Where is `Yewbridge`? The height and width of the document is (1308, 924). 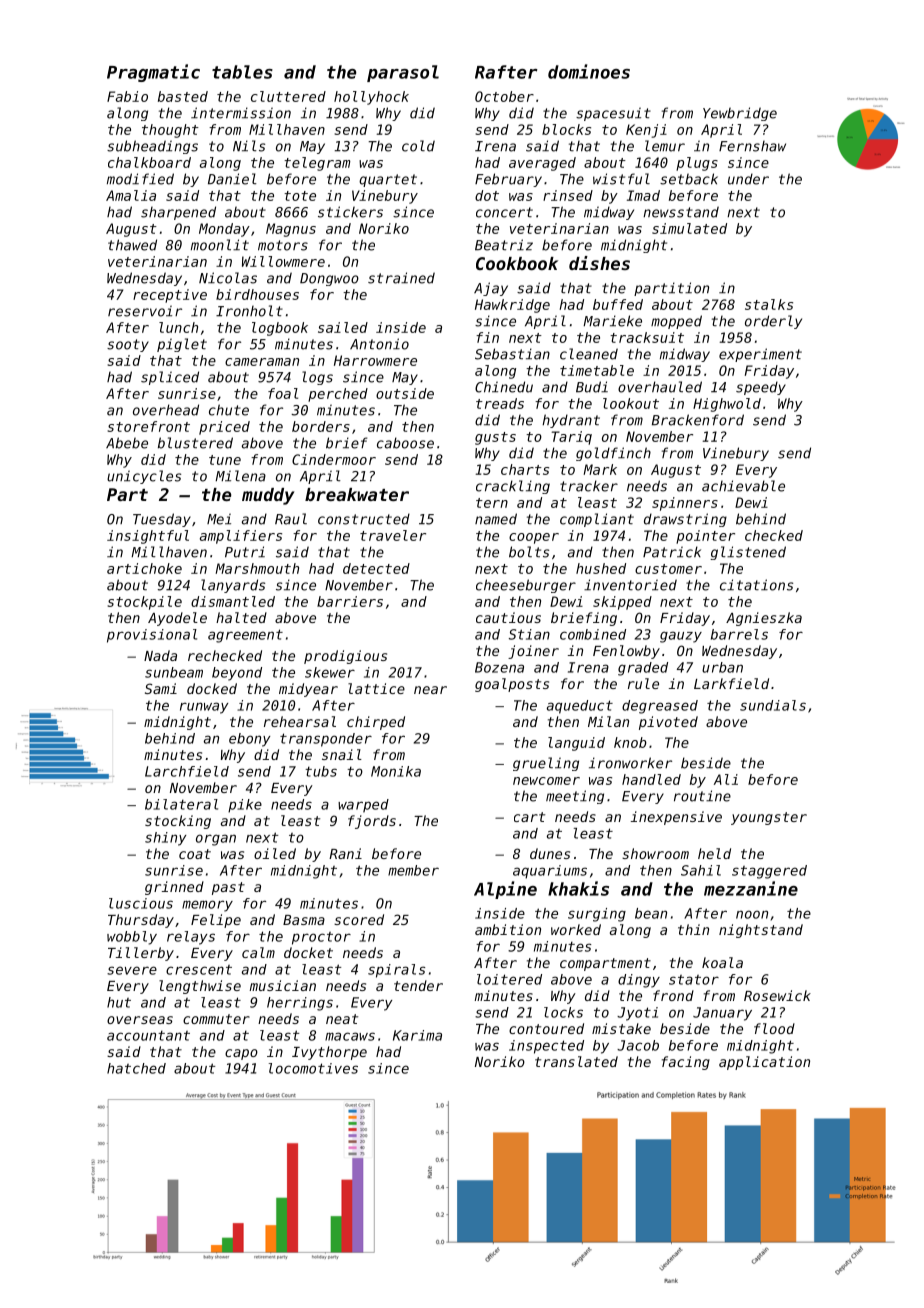 Yewbridge is located at coordinates (740, 114).
